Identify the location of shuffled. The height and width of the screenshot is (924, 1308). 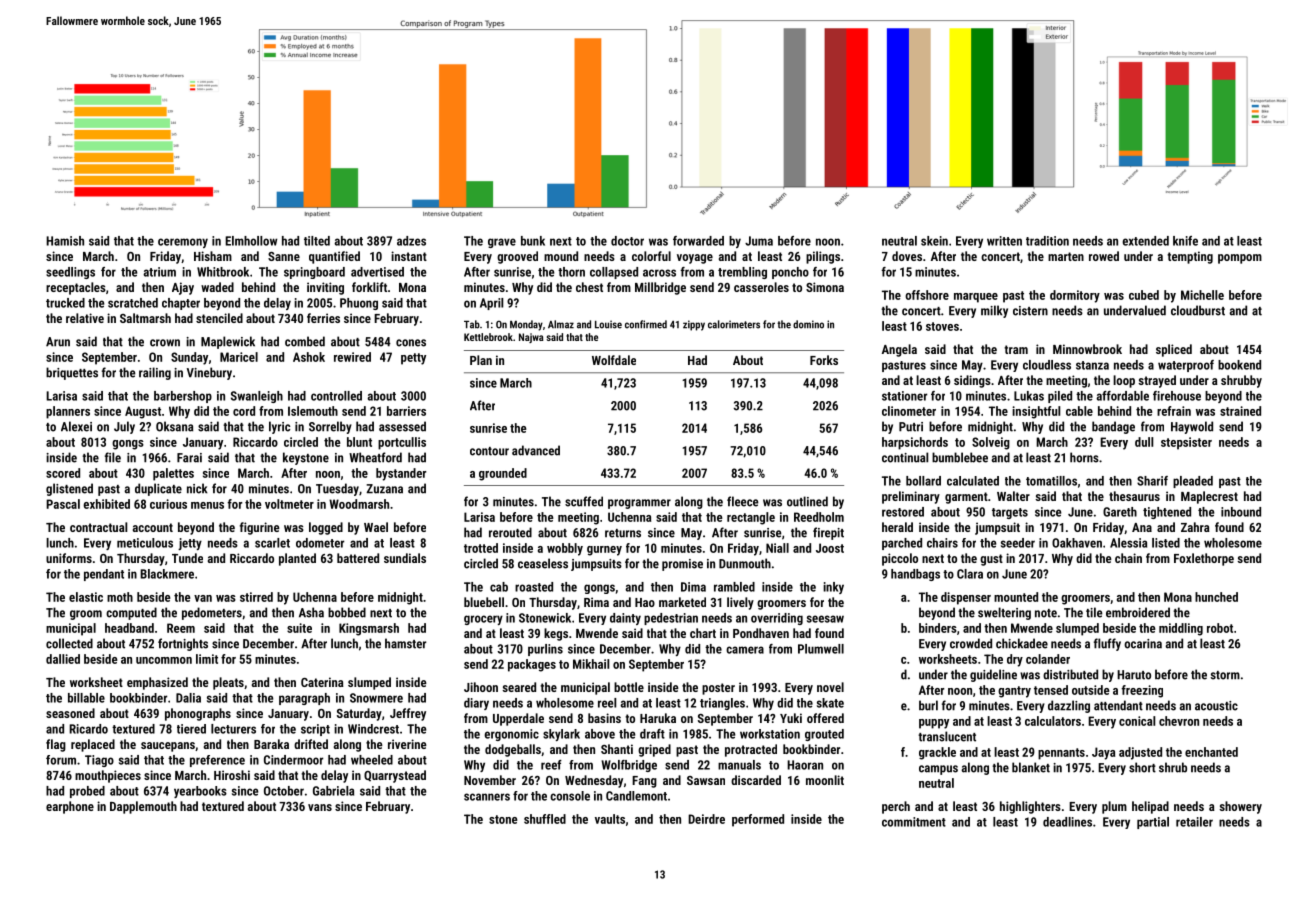
(545, 819).
